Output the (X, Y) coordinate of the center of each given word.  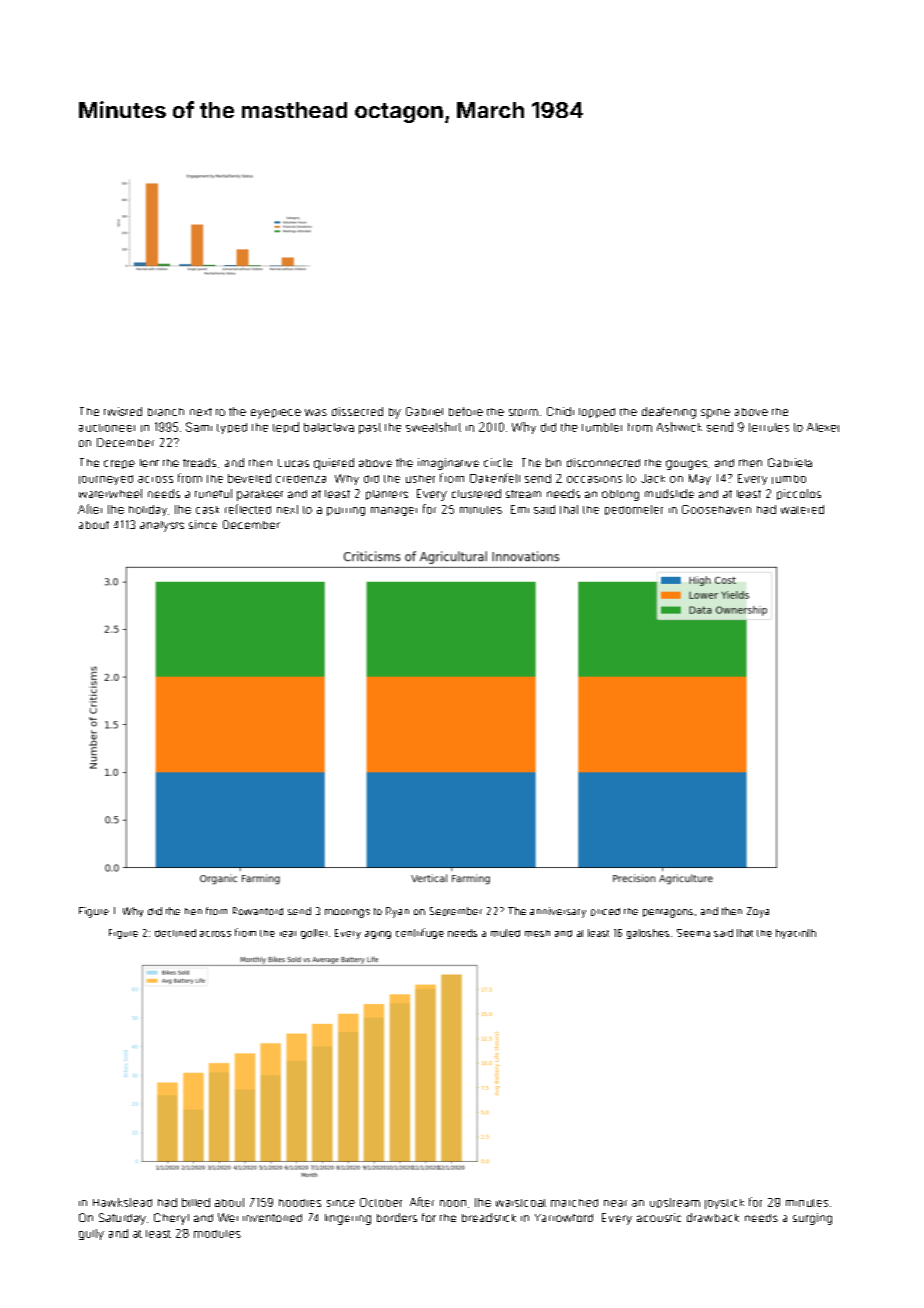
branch (166, 412)
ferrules (769, 427)
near (615, 1203)
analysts (162, 526)
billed (196, 1202)
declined (175, 933)
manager (394, 511)
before (466, 411)
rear (288, 934)
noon (453, 1203)
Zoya (758, 912)
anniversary (558, 912)
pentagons (668, 913)
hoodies (300, 1203)
